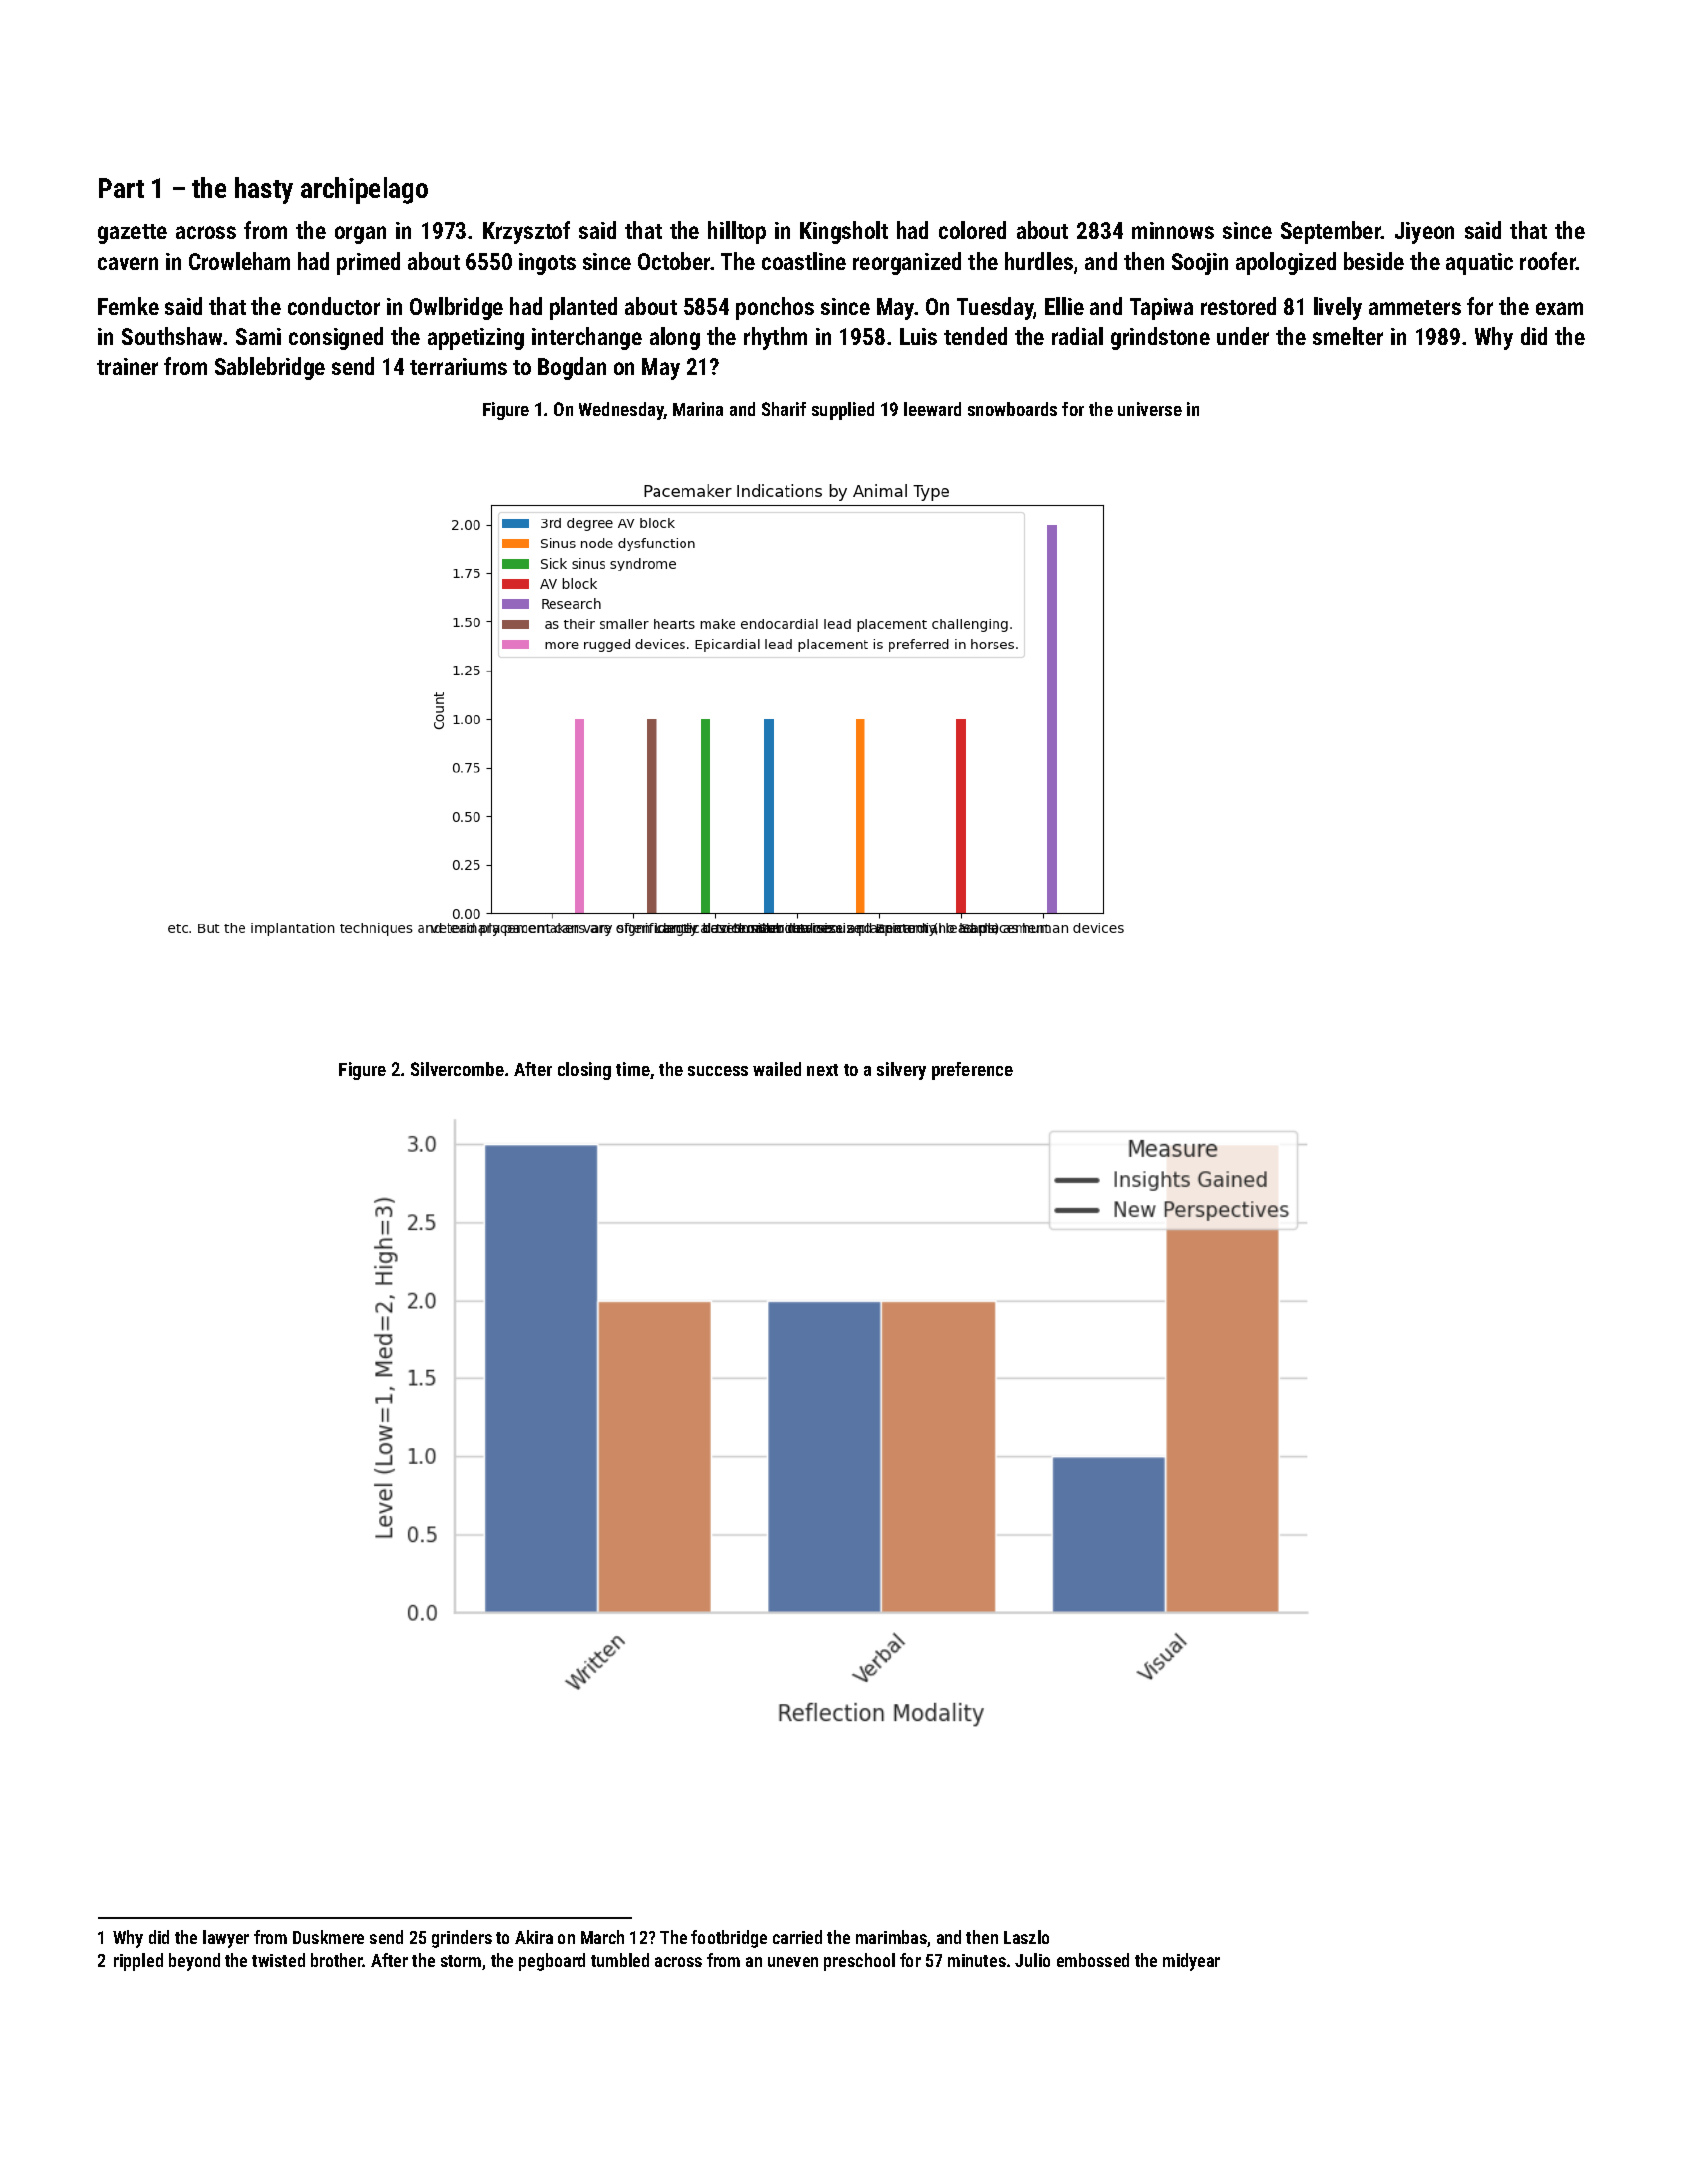  Describe the element at coordinates (334, 306) in the page. I see `conductor` at that location.
